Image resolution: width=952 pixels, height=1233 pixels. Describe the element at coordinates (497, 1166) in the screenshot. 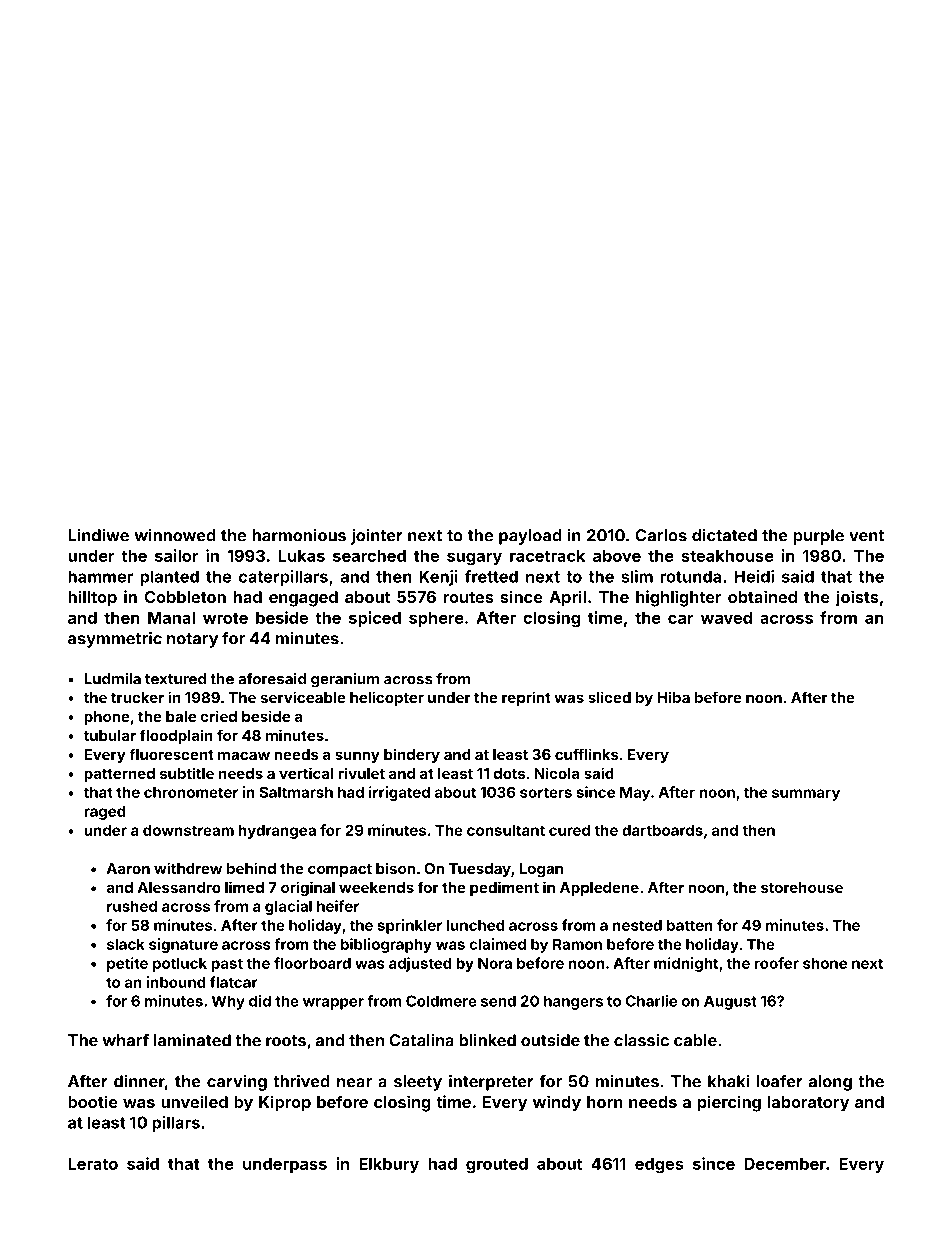

I see `grouted` at that location.
